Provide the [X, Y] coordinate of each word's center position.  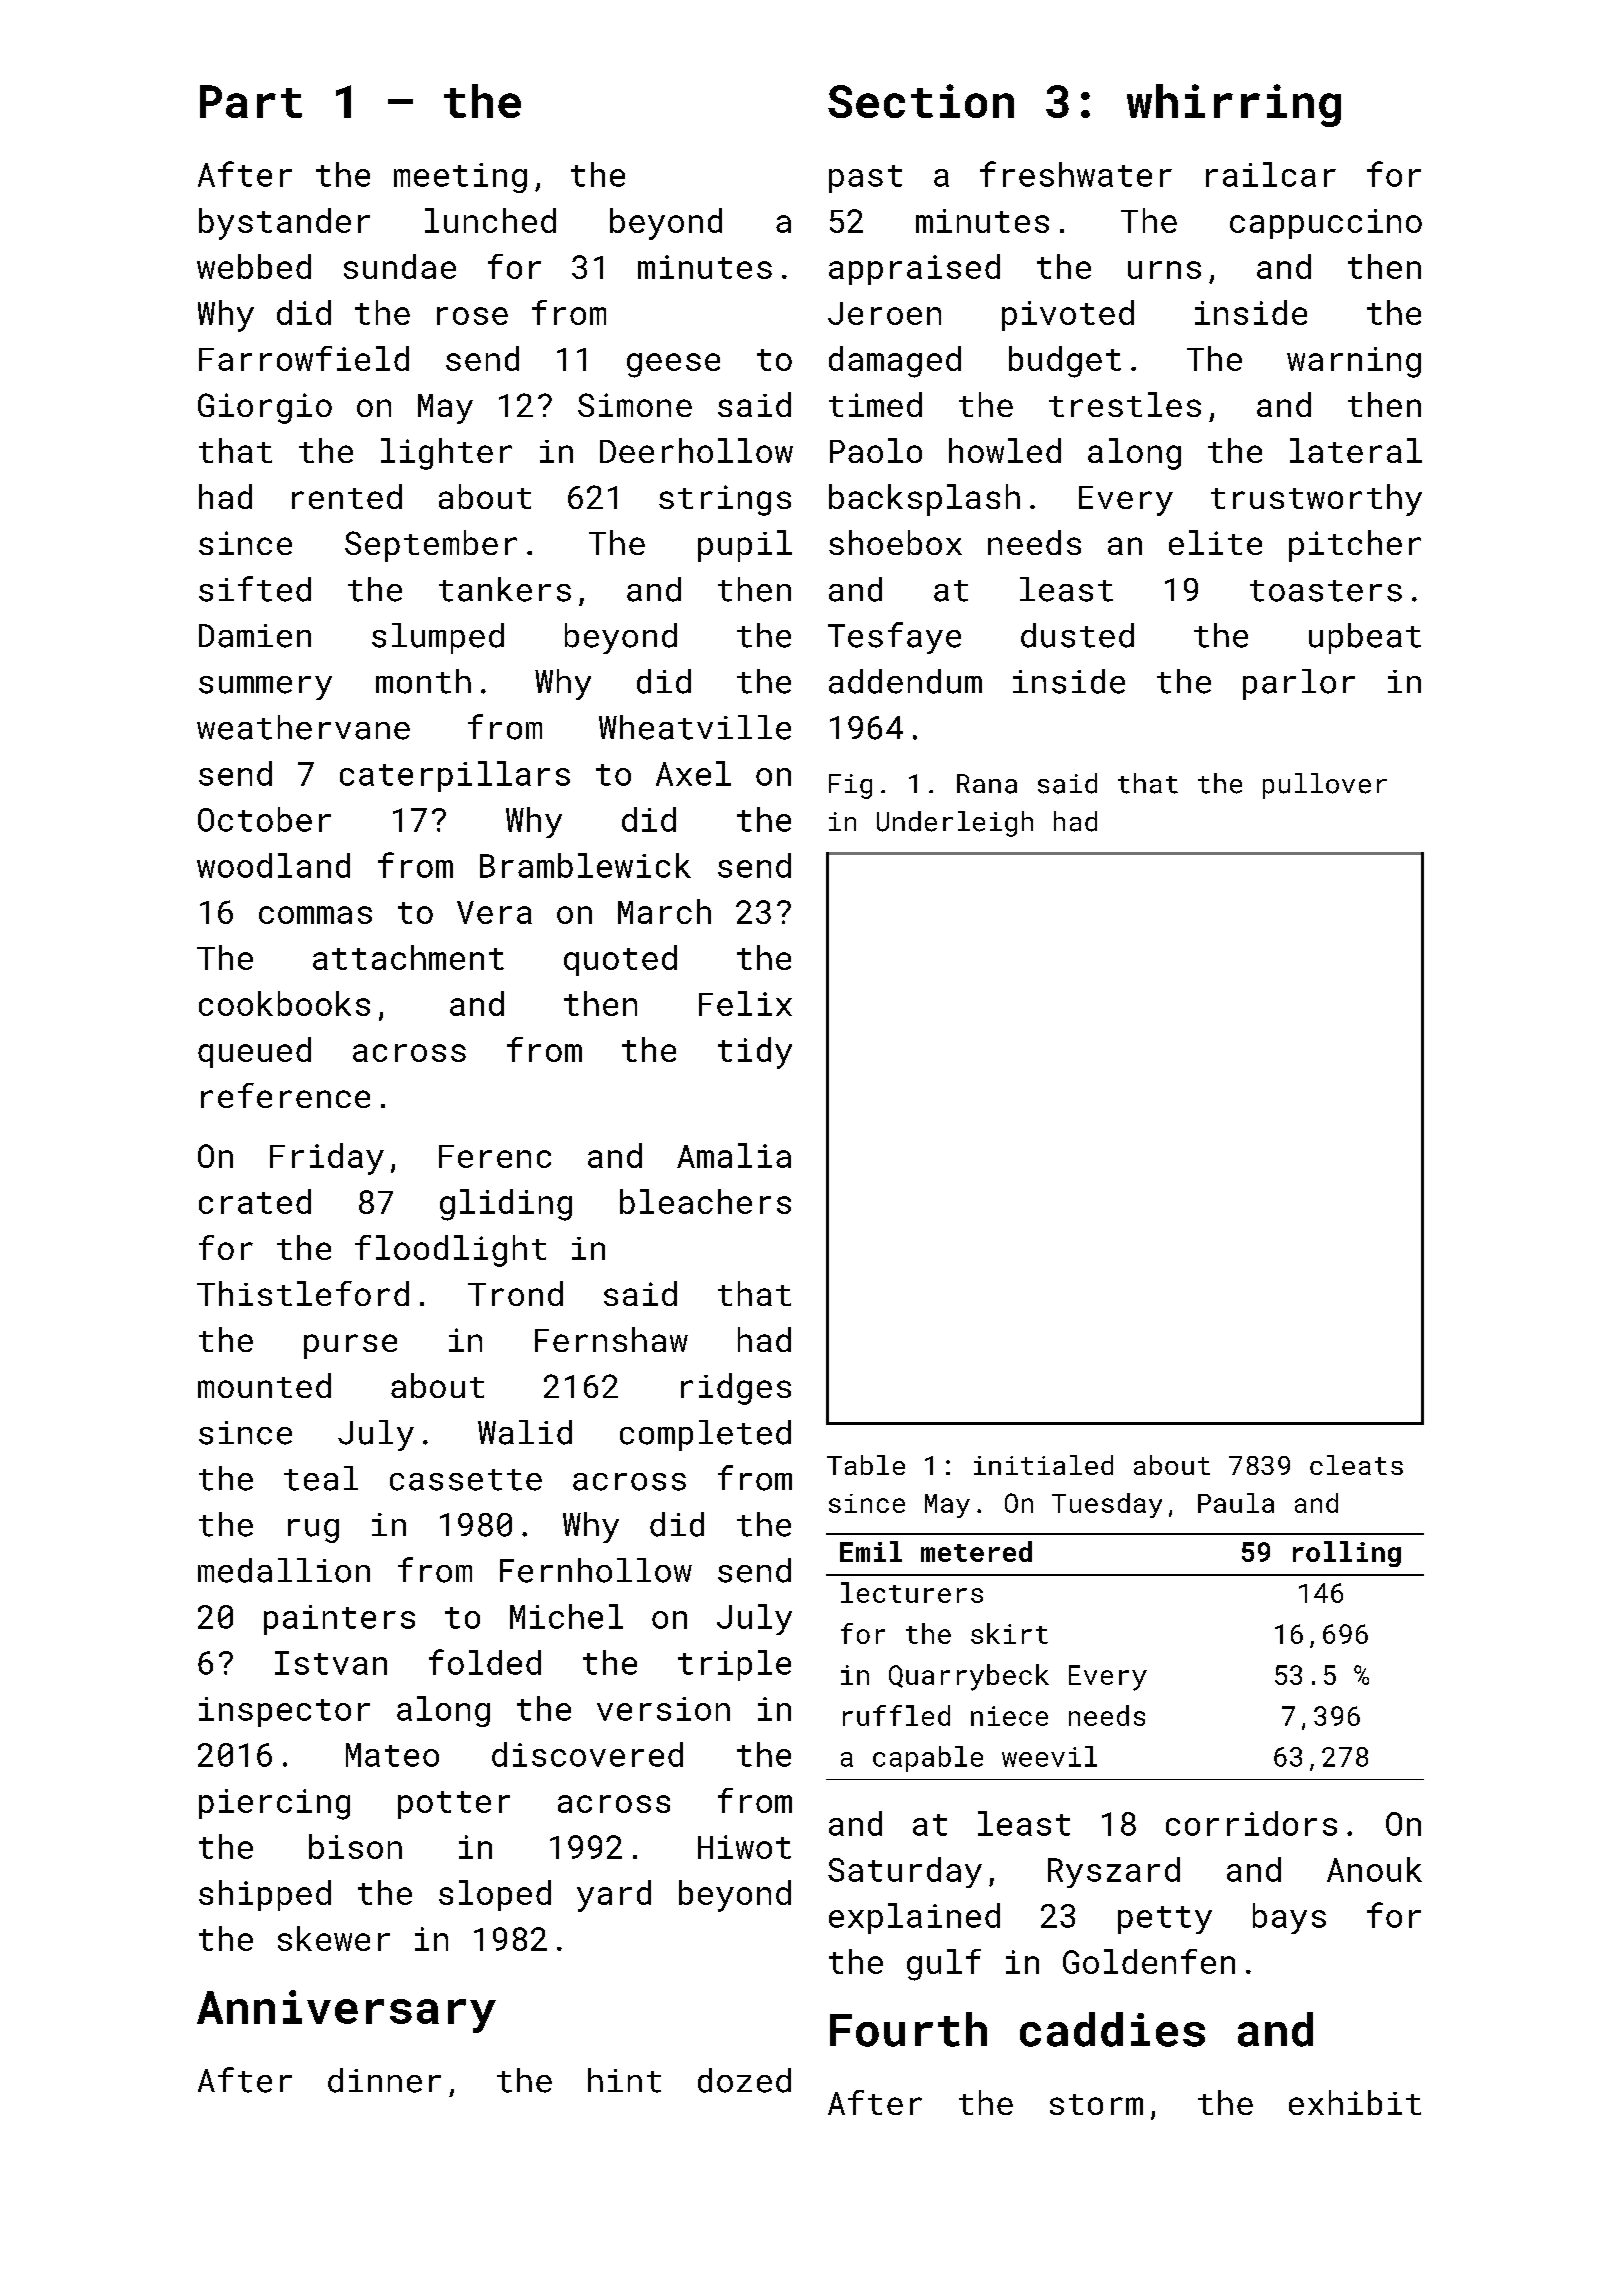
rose [472, 316]
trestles [1125, 404]
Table [866, 1465]
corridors [1251, 1823]
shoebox [895, 542]
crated [255, 1201]
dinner [384, 2080]
